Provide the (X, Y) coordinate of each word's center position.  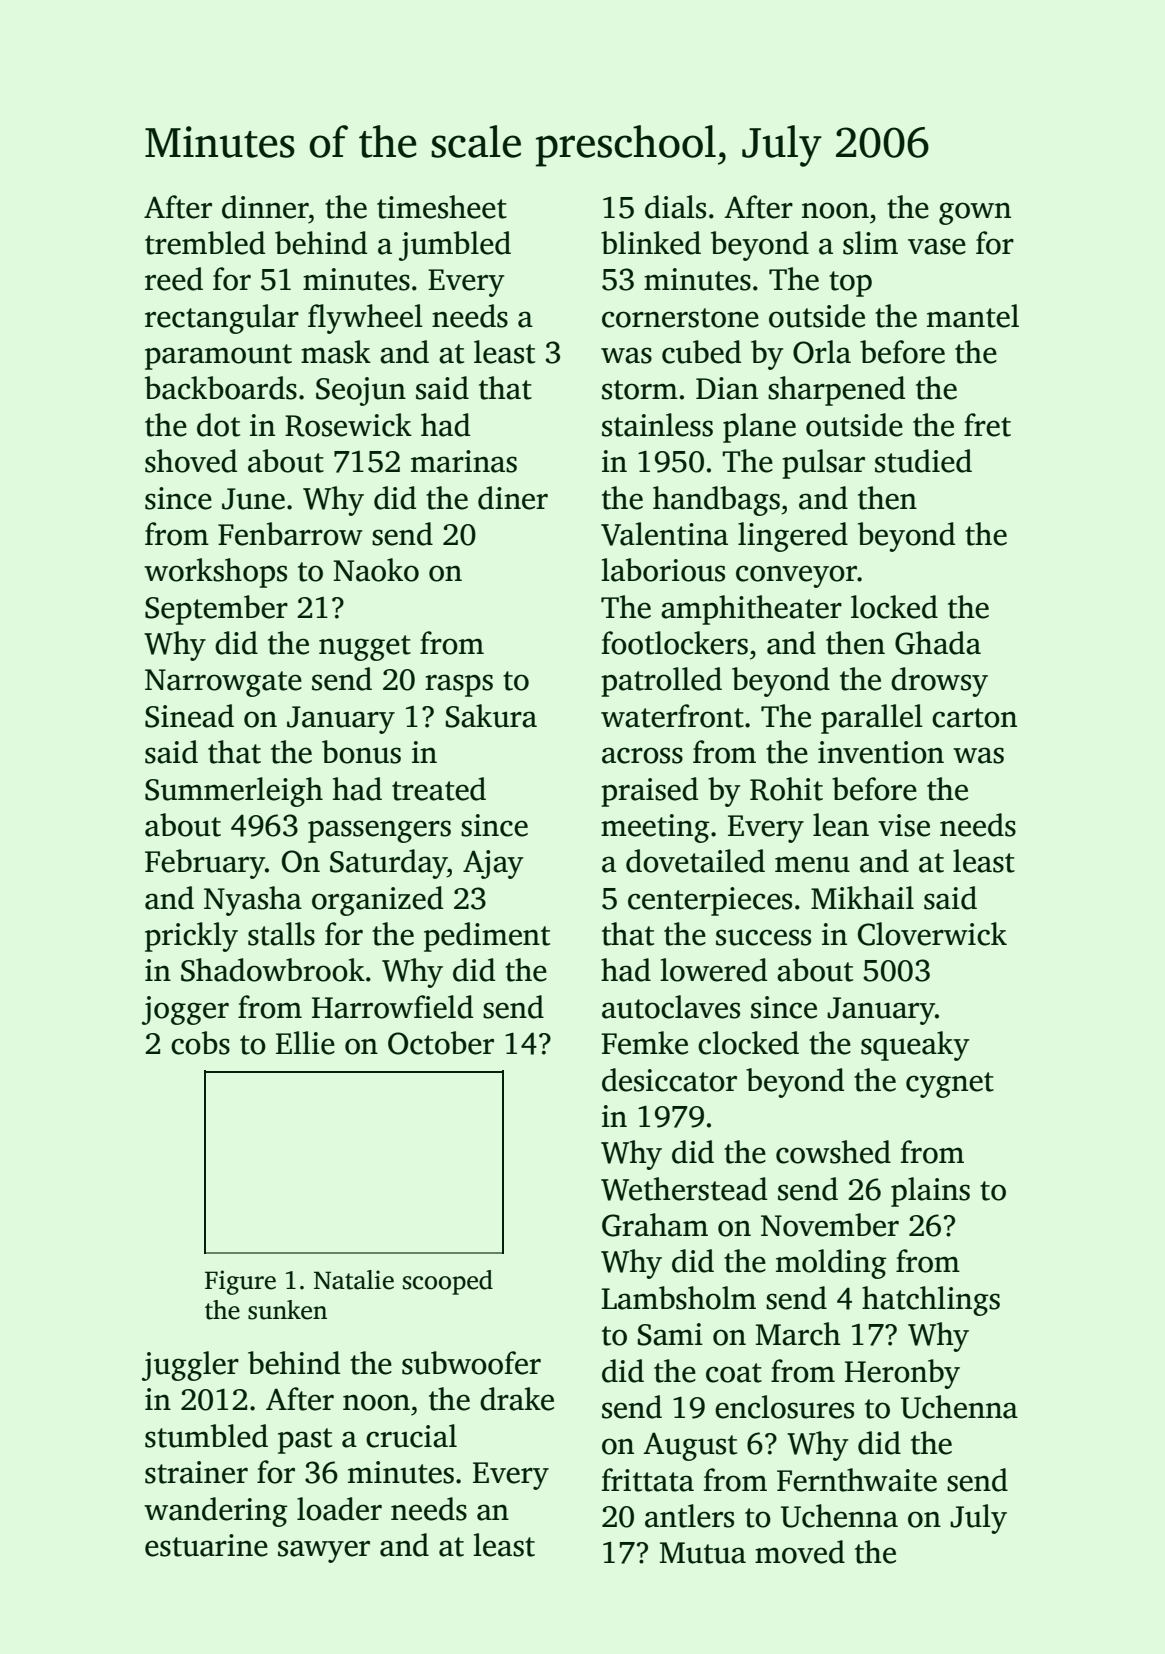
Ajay (493, 864)
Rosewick (348, 425)
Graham (655, 1225)
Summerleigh (234, 792)
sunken (287, 1310)
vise (904, 825)
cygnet (950, 1085)
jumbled (455, 246)
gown (975, 213)
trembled (205, 243)
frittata (648, 1480)
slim (870, 243)
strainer (196, 1472)
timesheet (442, 207)
